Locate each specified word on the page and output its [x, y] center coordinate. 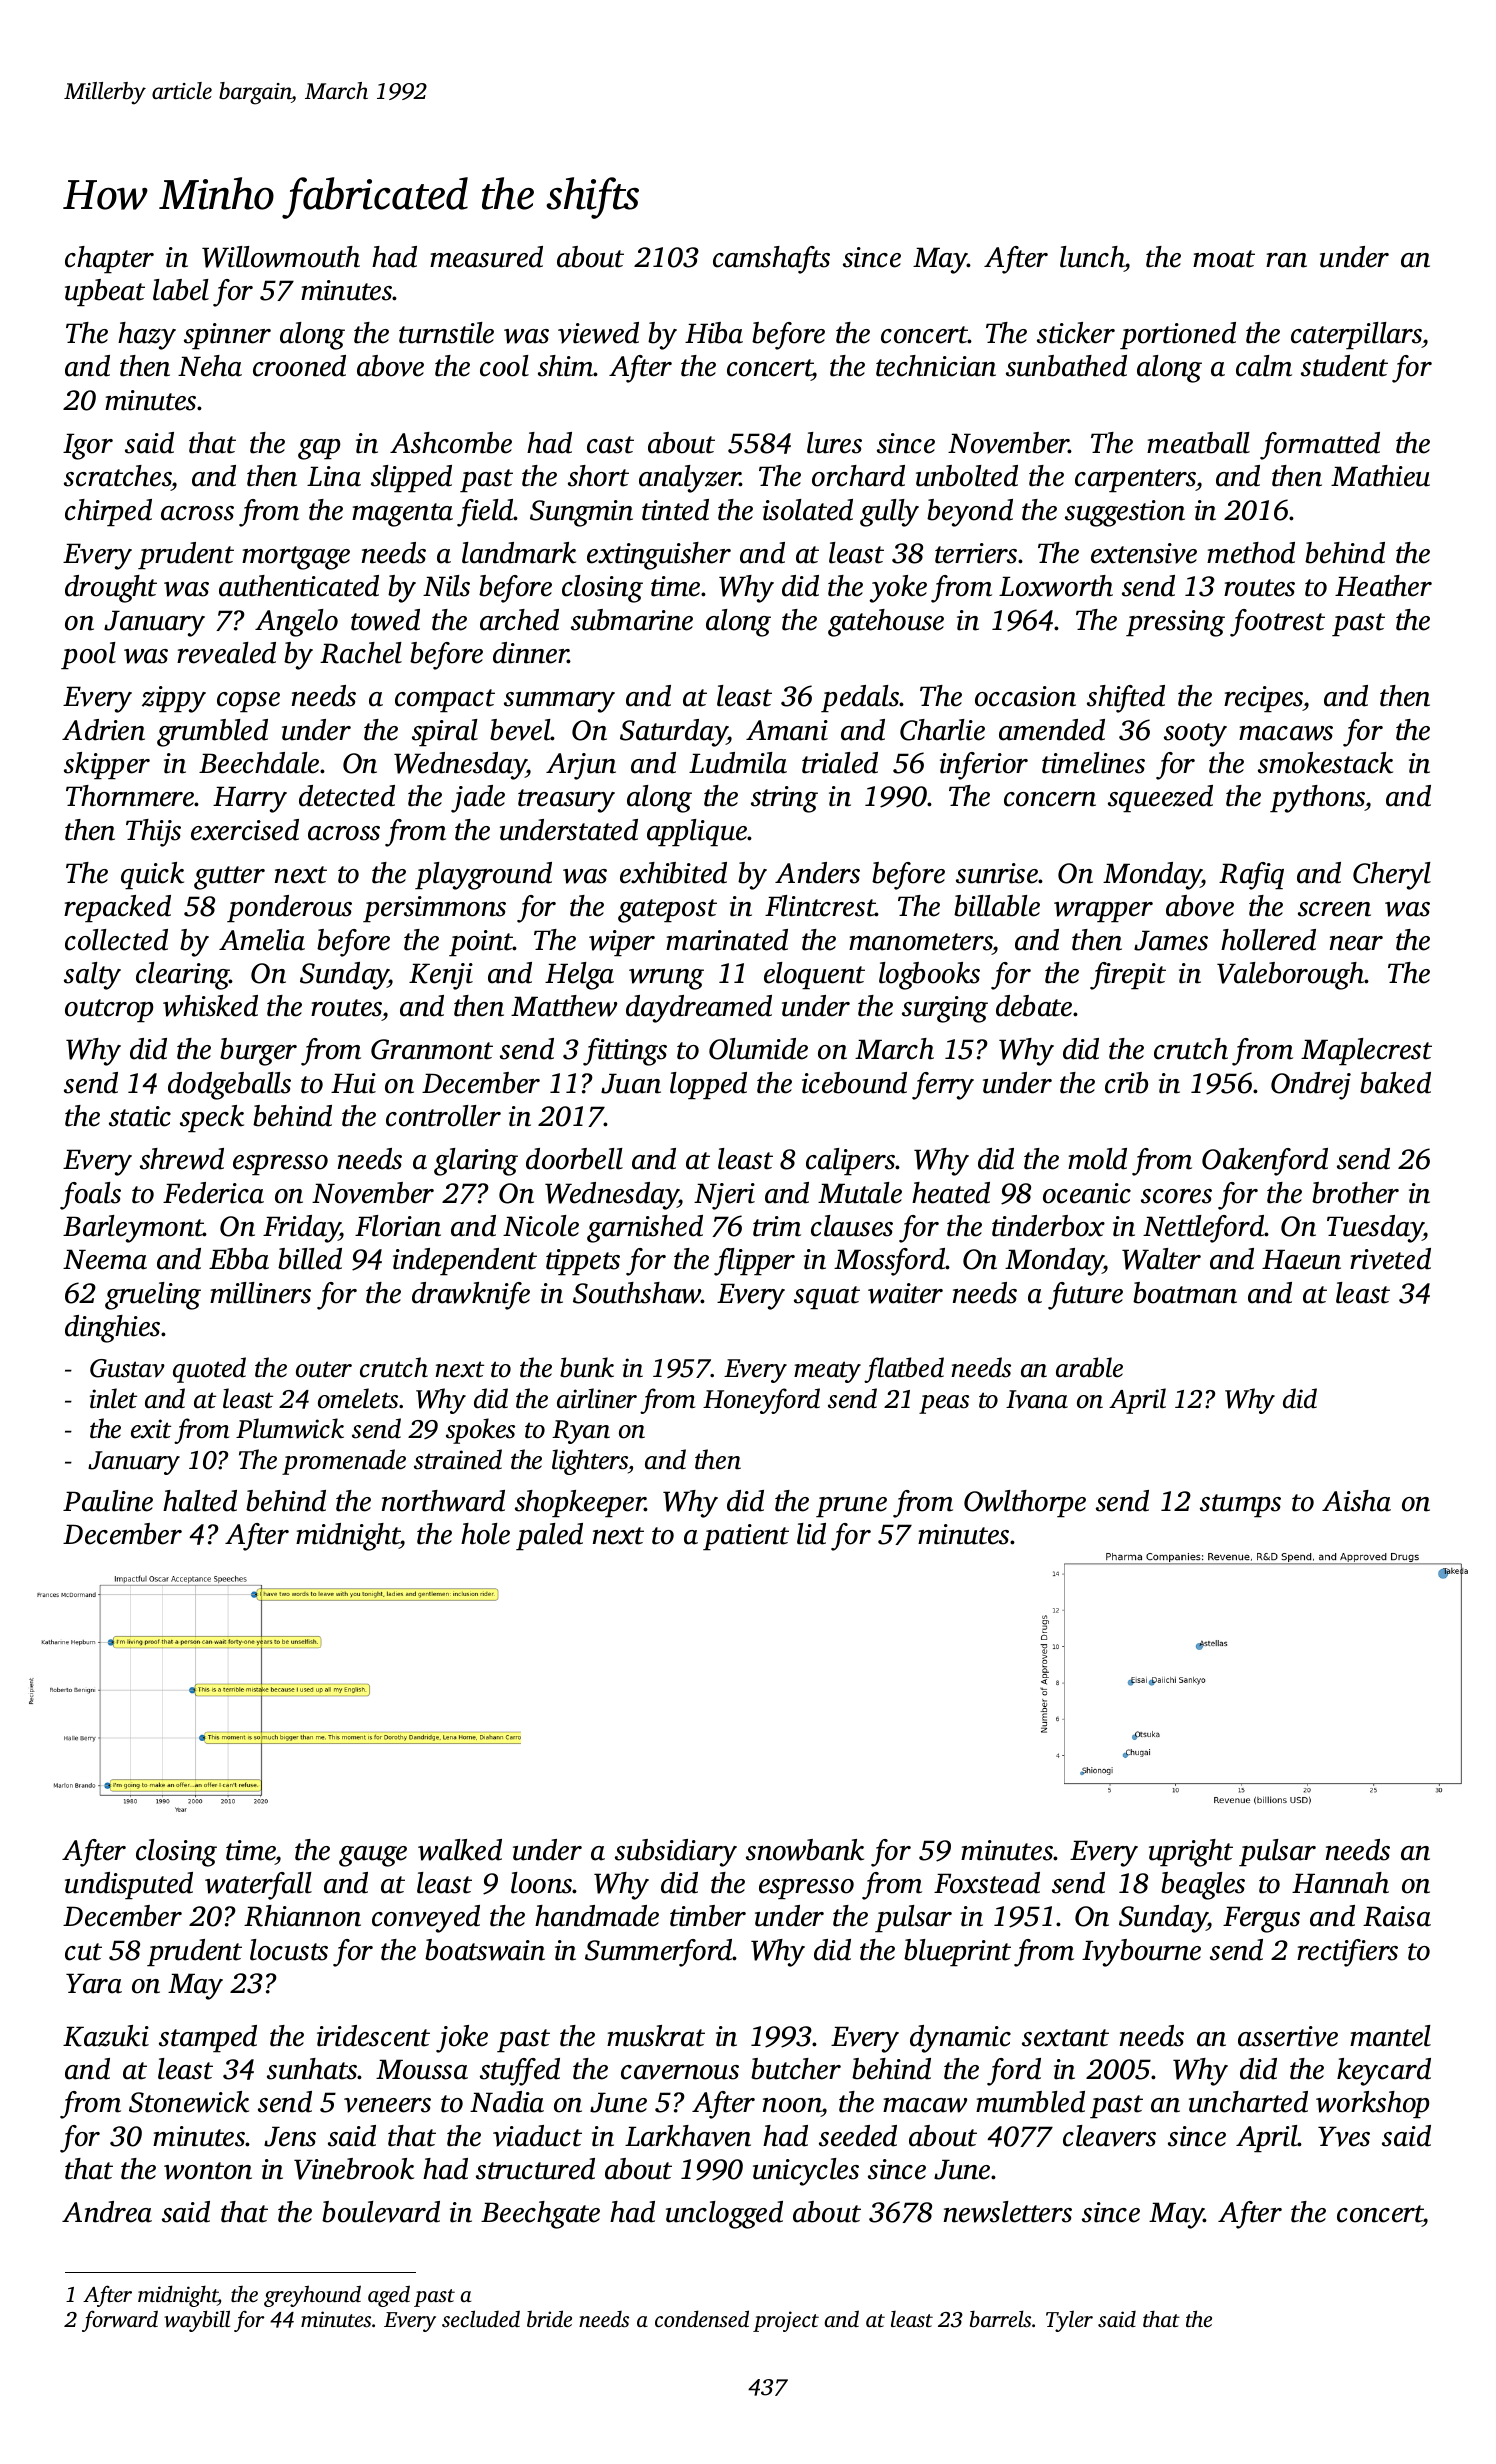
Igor [88, 446]
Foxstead [987, 1883]
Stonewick [189, 2102]
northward [443, 1501]
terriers [976, 553]
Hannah [1340, 1883]
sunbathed [1066, 366]
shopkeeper [580, 1504]
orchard [858, 476]
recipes [1264, 699]
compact [445, 701]
